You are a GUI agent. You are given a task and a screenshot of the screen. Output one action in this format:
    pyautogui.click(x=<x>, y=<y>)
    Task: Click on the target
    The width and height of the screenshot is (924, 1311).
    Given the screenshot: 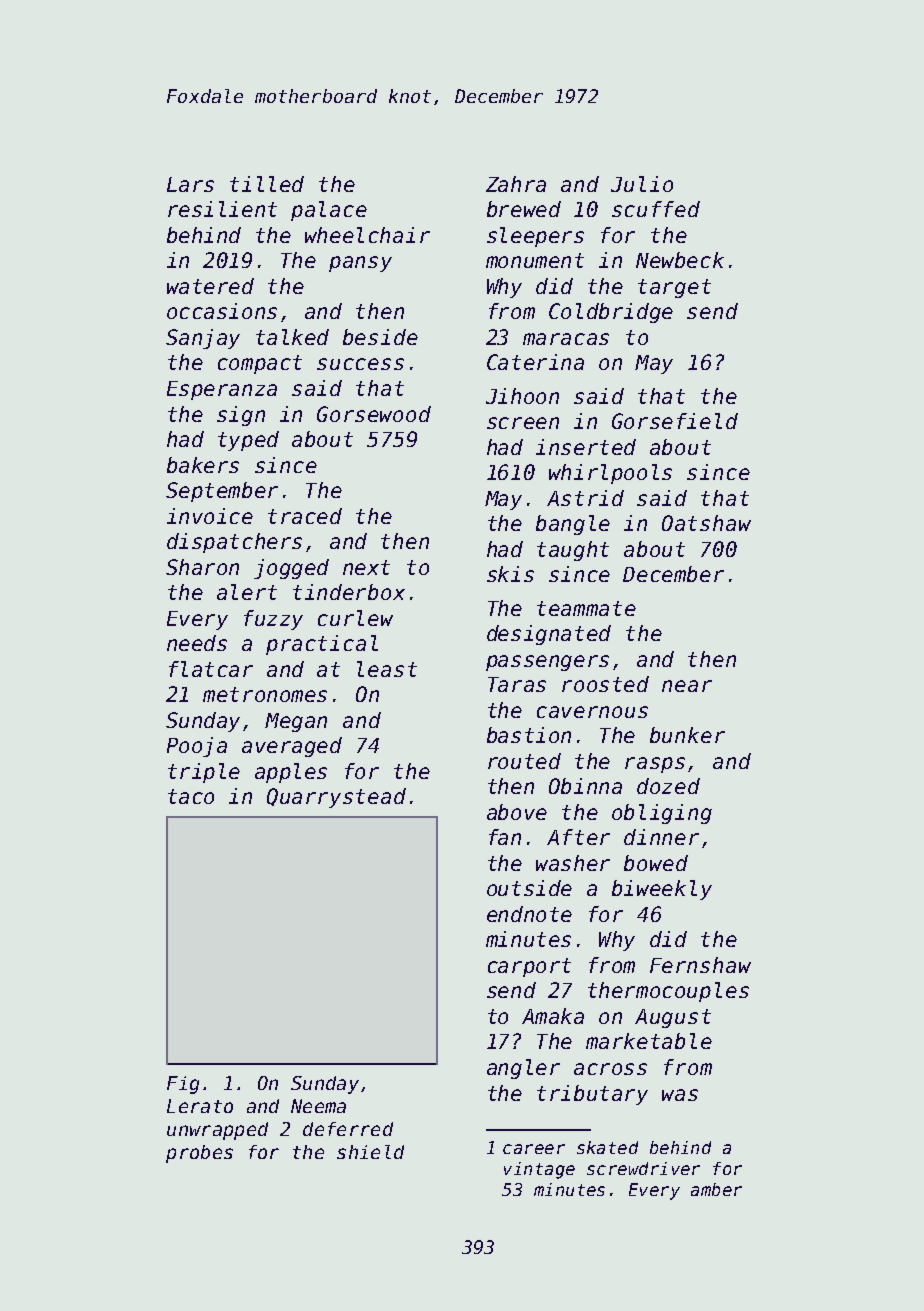 What is the action you would take?
    pyautogui.click(x=674, y=288)
